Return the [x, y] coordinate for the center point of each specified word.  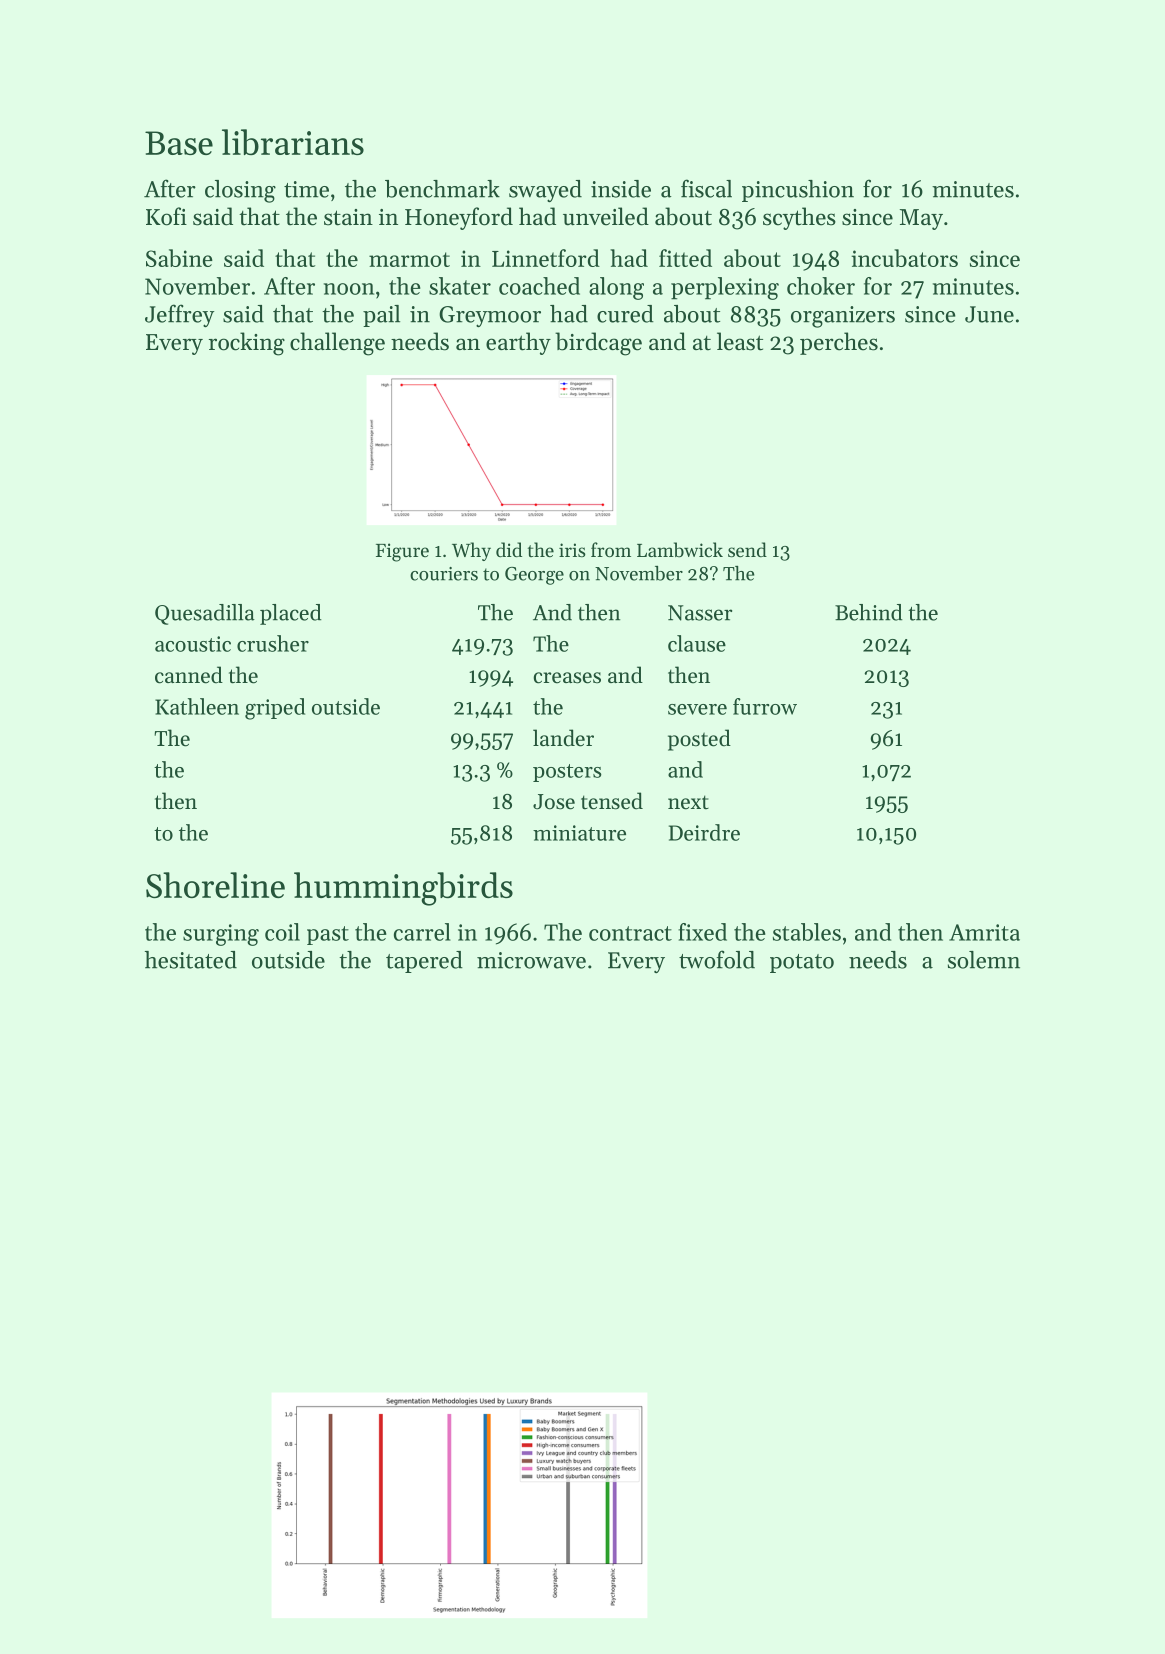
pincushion [798, 191]
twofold [717, 959]
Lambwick [680, 549]
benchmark [442, 189]
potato [802, 963]
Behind [868, 612]
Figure [402, 552]
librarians [293, 142]
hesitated [191, 960]
